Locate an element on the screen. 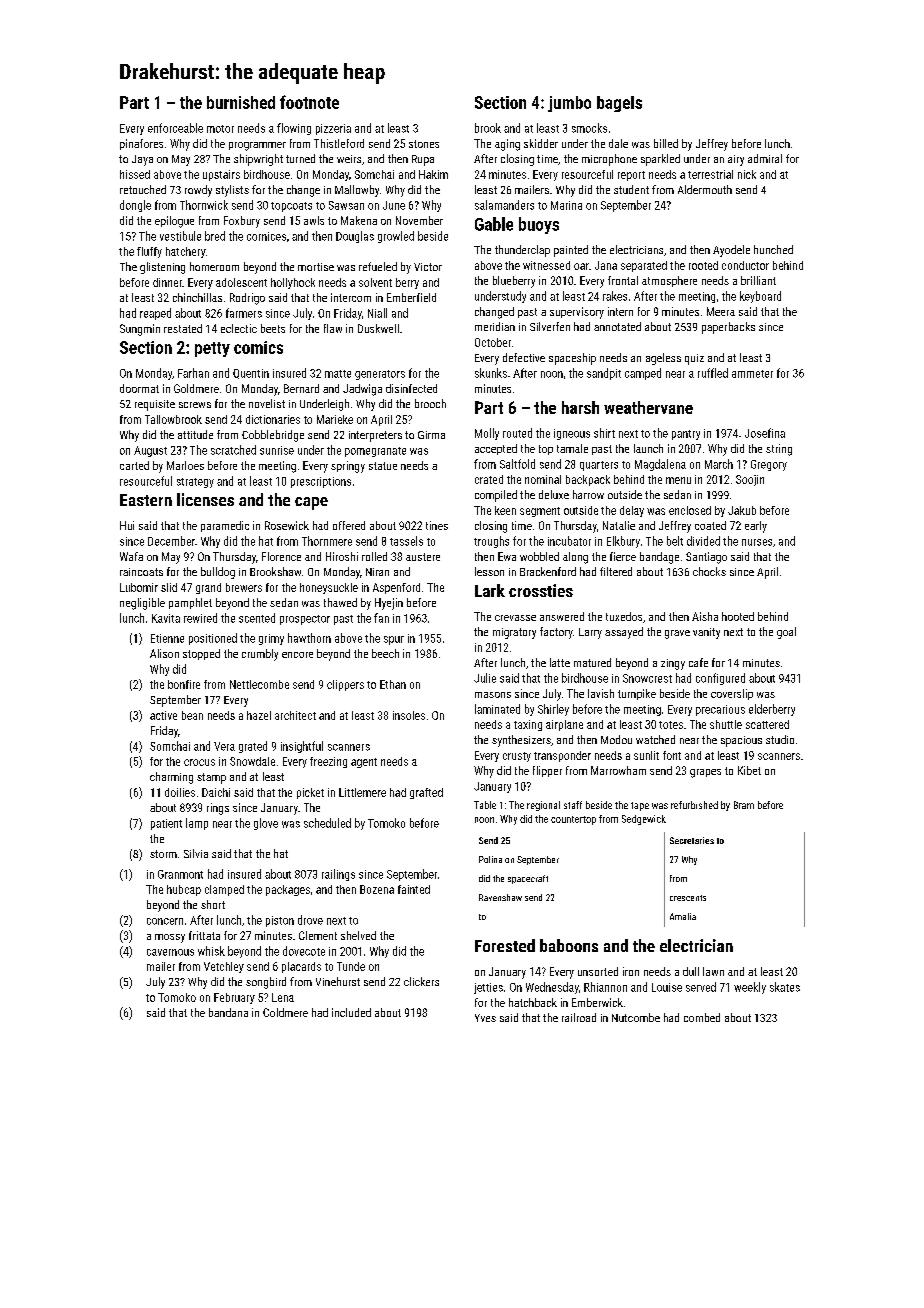 Image resolution: width=924 pixels, height=1308 pixels. topcoats is located at coordinates (291, 207).
